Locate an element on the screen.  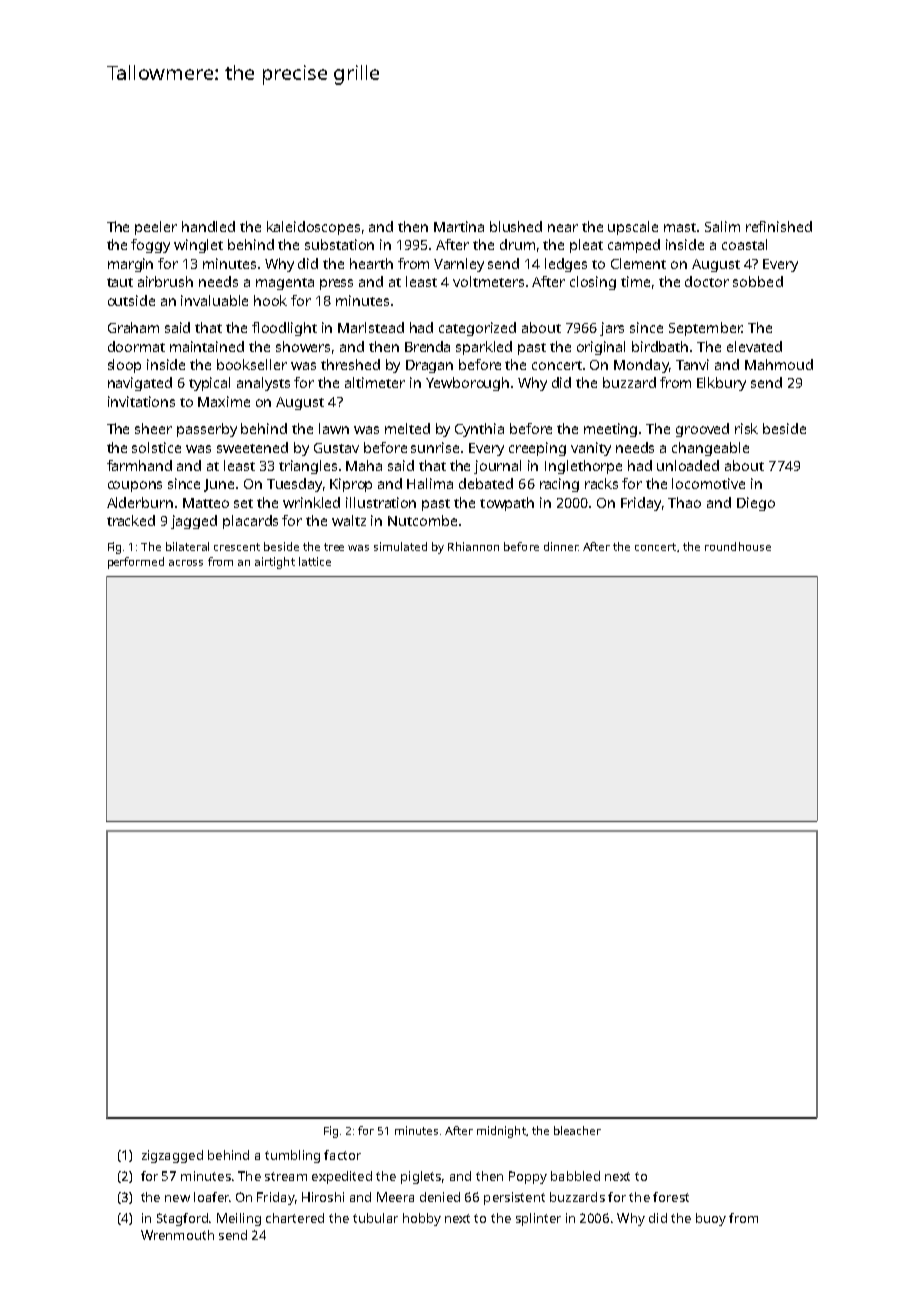
journal is located at coordinates (497, 467).
